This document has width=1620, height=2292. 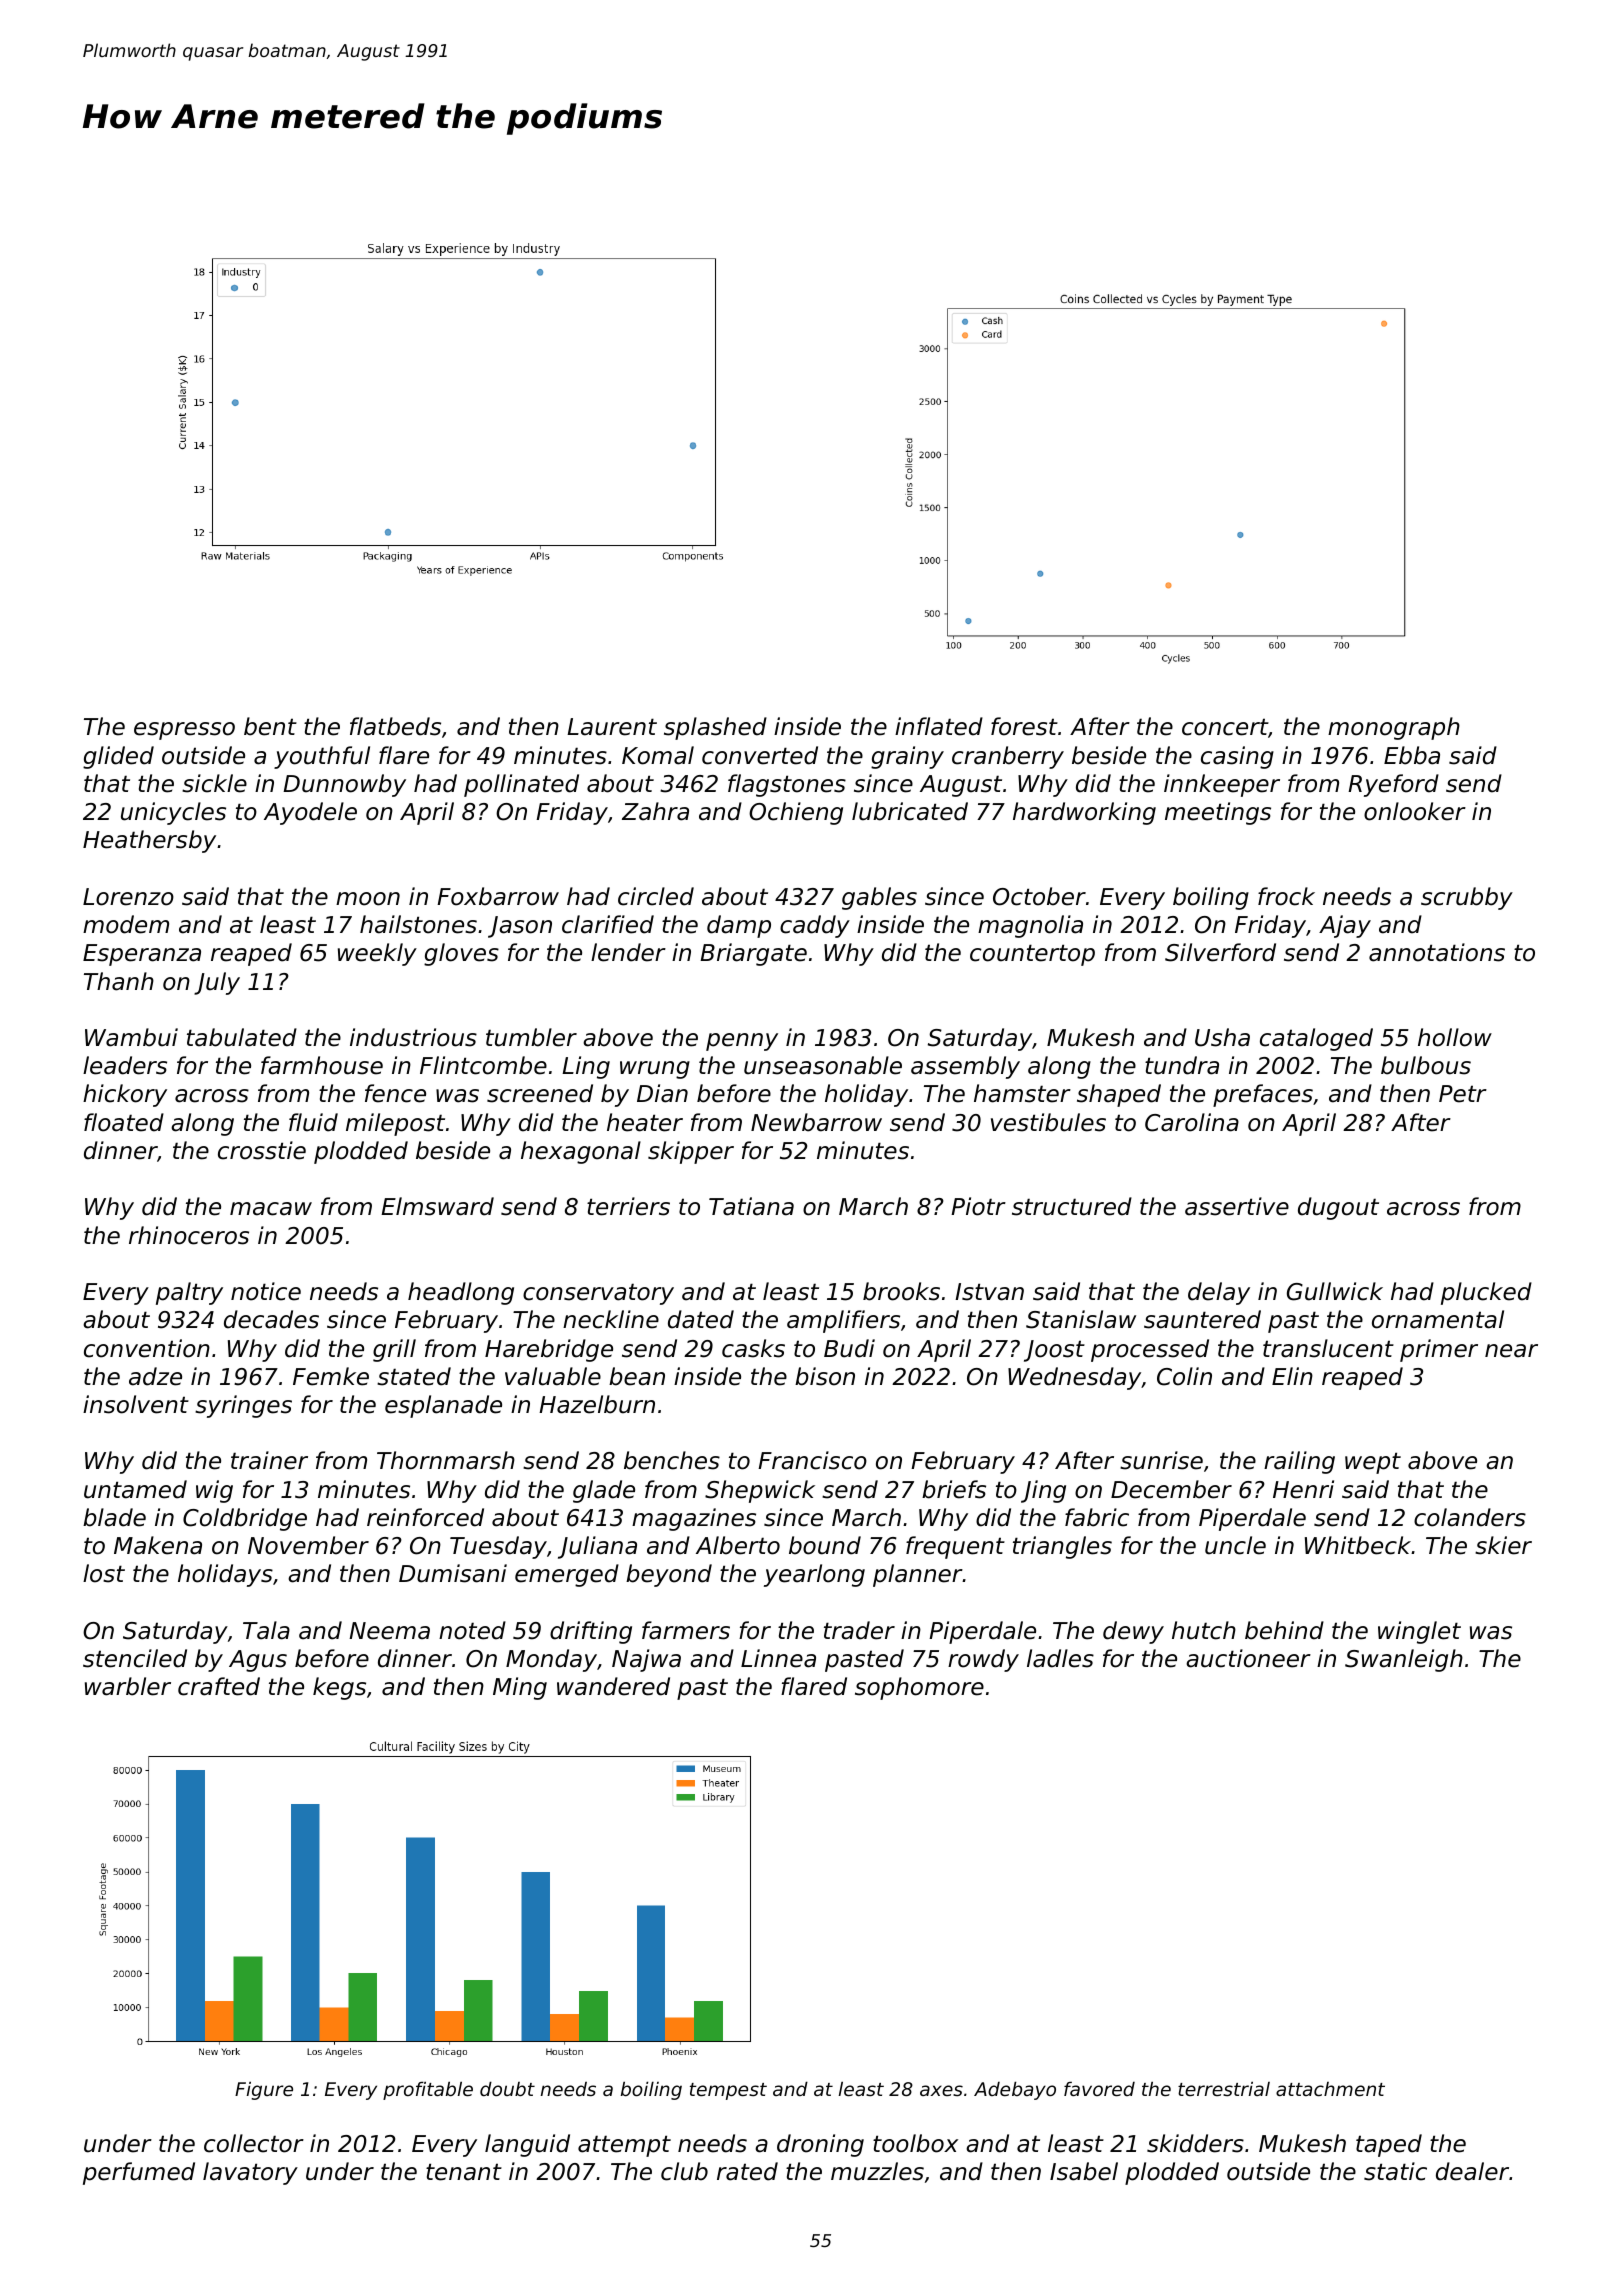 What do you see at coordinates (250, 2173) in the document?
I see `lavatory` at bounding box center [250, 2173].
